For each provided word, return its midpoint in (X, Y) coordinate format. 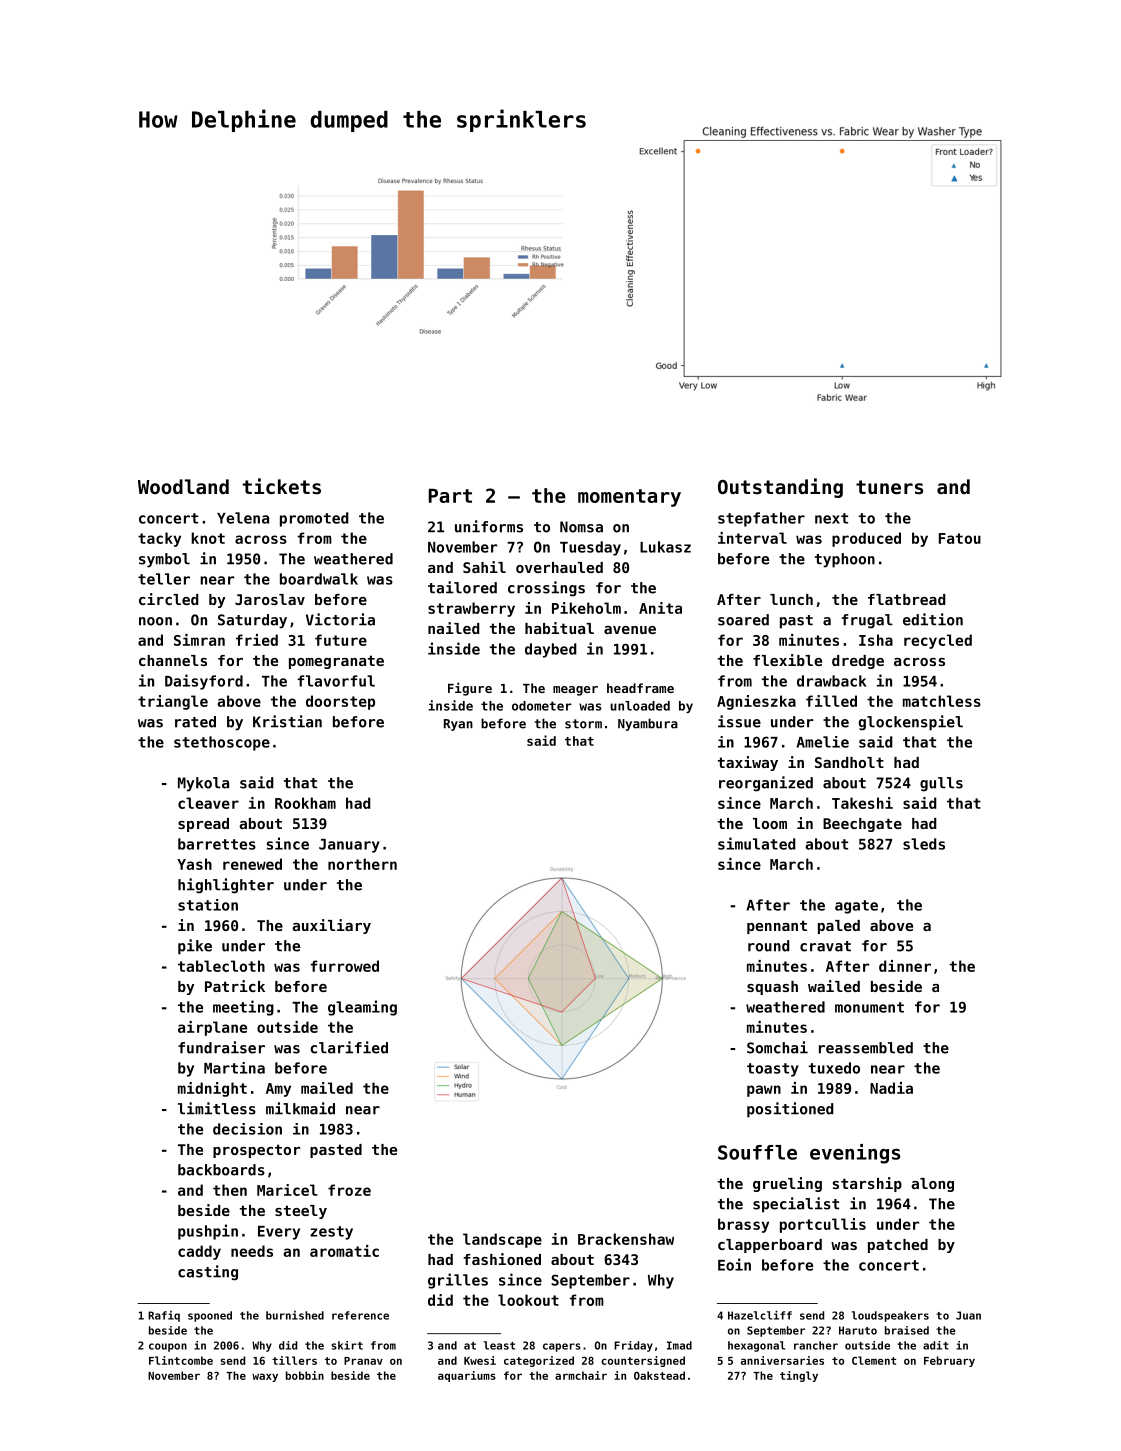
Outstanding (780, 488)
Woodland (183, 486)
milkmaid (300, 1108)
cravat (825, 946)
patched (898, 1246)
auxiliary (331, 926)
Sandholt (849, 762)
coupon (168, 1347)
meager (575, 691)
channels (173, 660)
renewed (252, 864)
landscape (502, 1240)
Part (450, 495)
